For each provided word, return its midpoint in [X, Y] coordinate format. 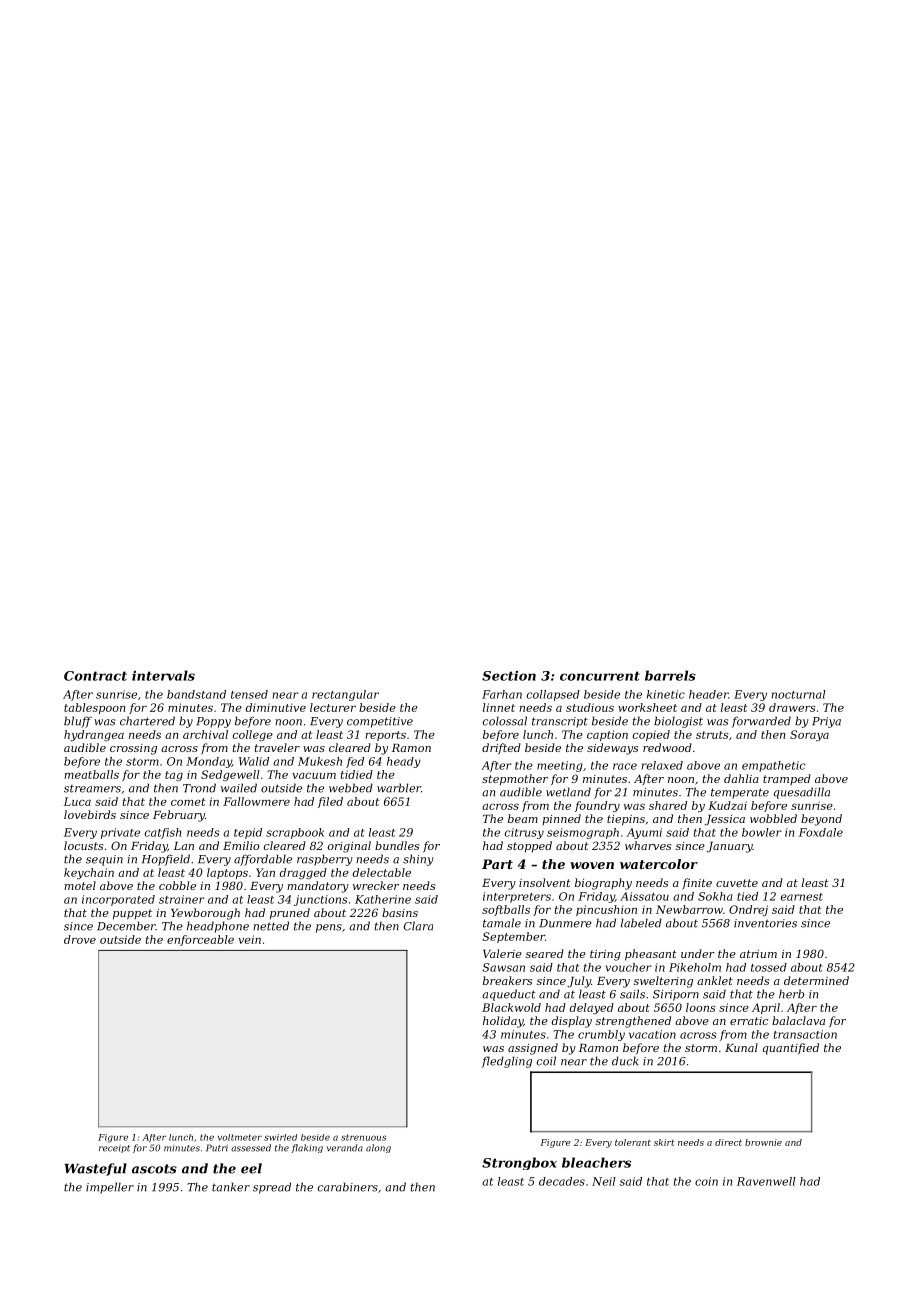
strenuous [363, 1137]
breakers [507, 980]
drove [80, 939]
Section [509, 676]
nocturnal [798, 694]
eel [251, 1168]
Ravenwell [766, 1181]
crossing [133, 749]
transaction [805, 1034]
